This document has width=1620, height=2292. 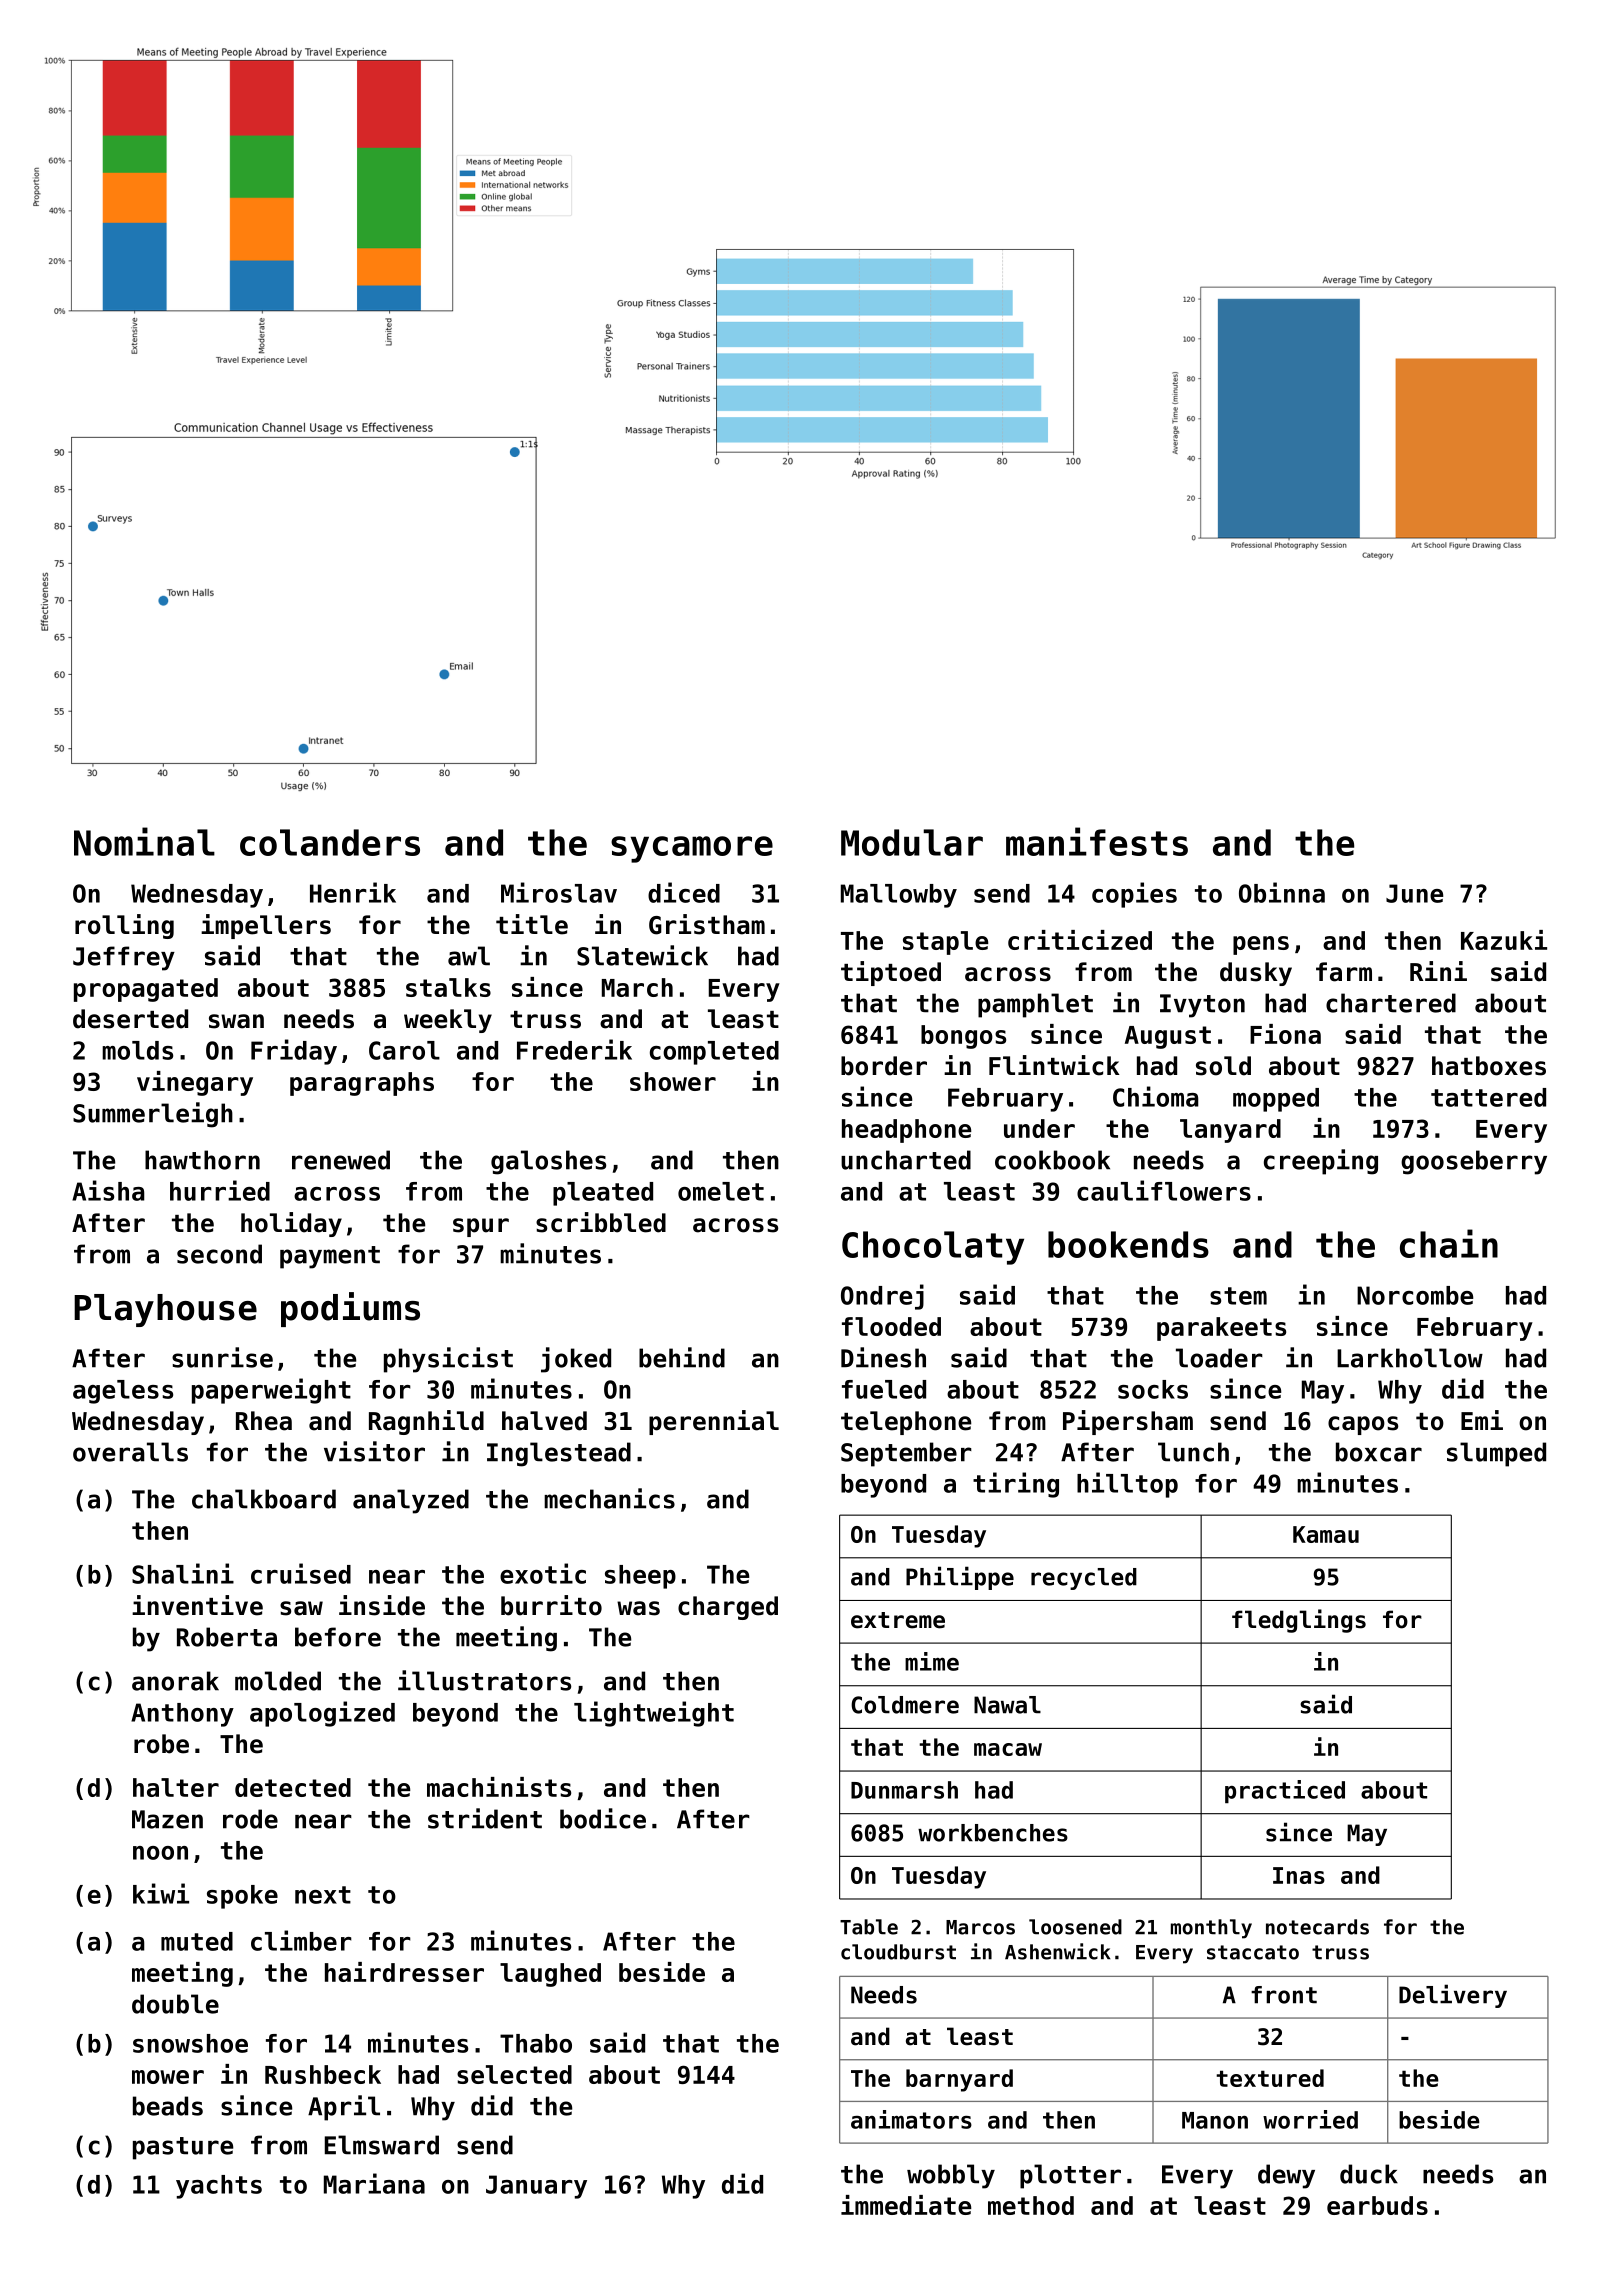 I want to click on Inas, so click(x=1299, y=1875).
